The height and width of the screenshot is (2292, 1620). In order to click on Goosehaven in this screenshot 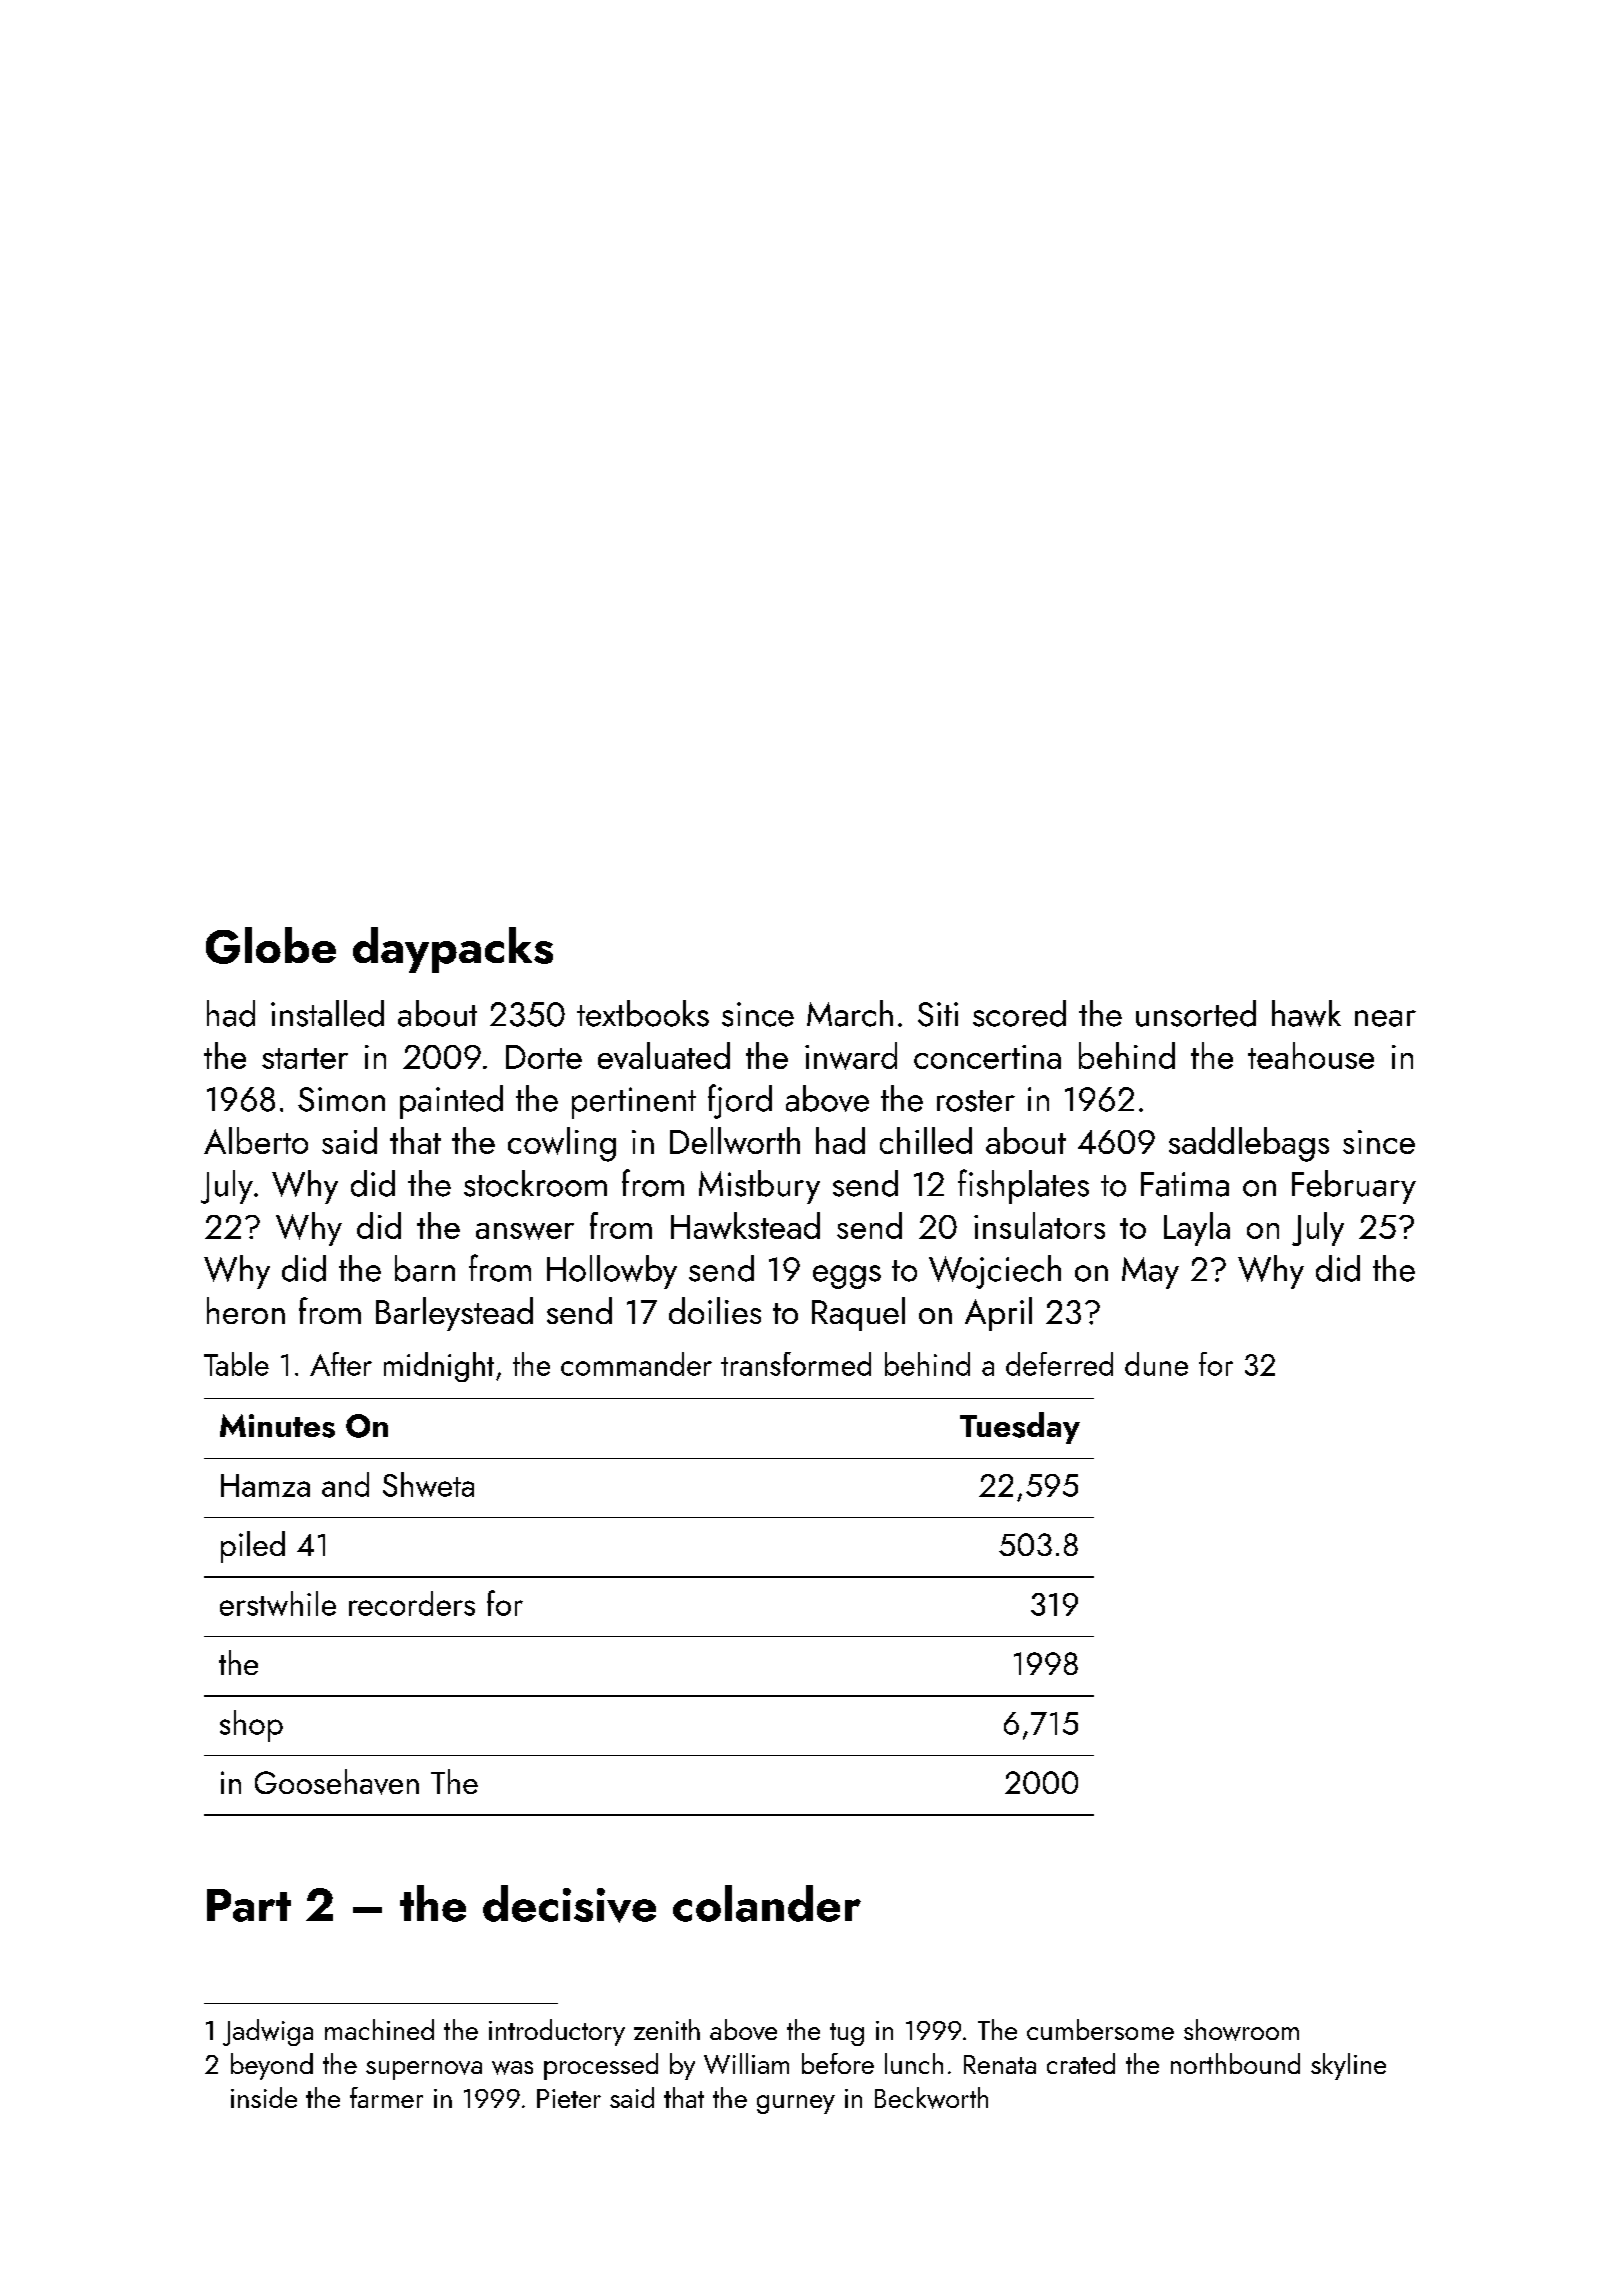, I will do `click(337, 1782)`.
